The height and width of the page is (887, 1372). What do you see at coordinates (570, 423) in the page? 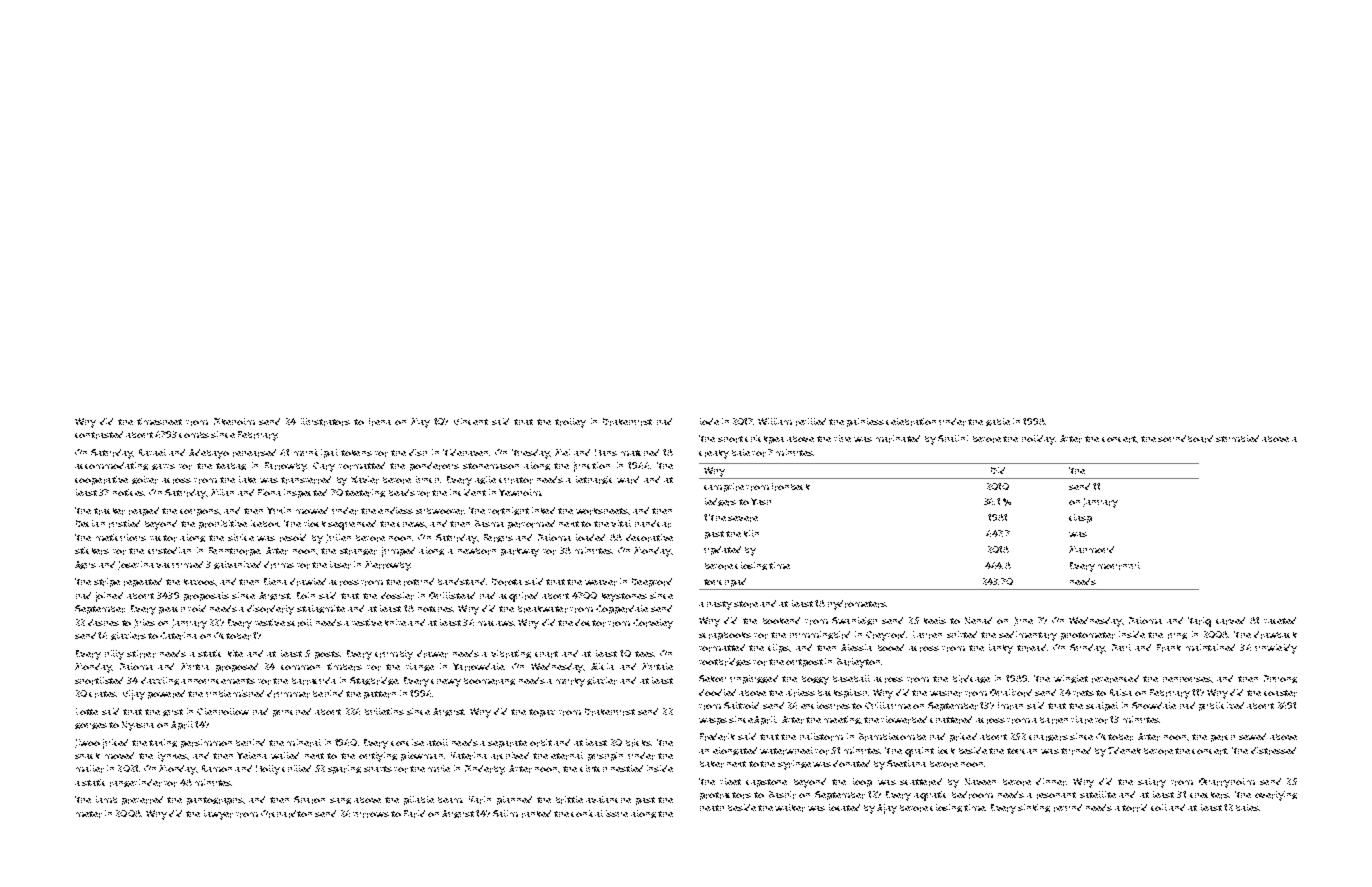
I see `trolley` at bounding box center [570, 423].
